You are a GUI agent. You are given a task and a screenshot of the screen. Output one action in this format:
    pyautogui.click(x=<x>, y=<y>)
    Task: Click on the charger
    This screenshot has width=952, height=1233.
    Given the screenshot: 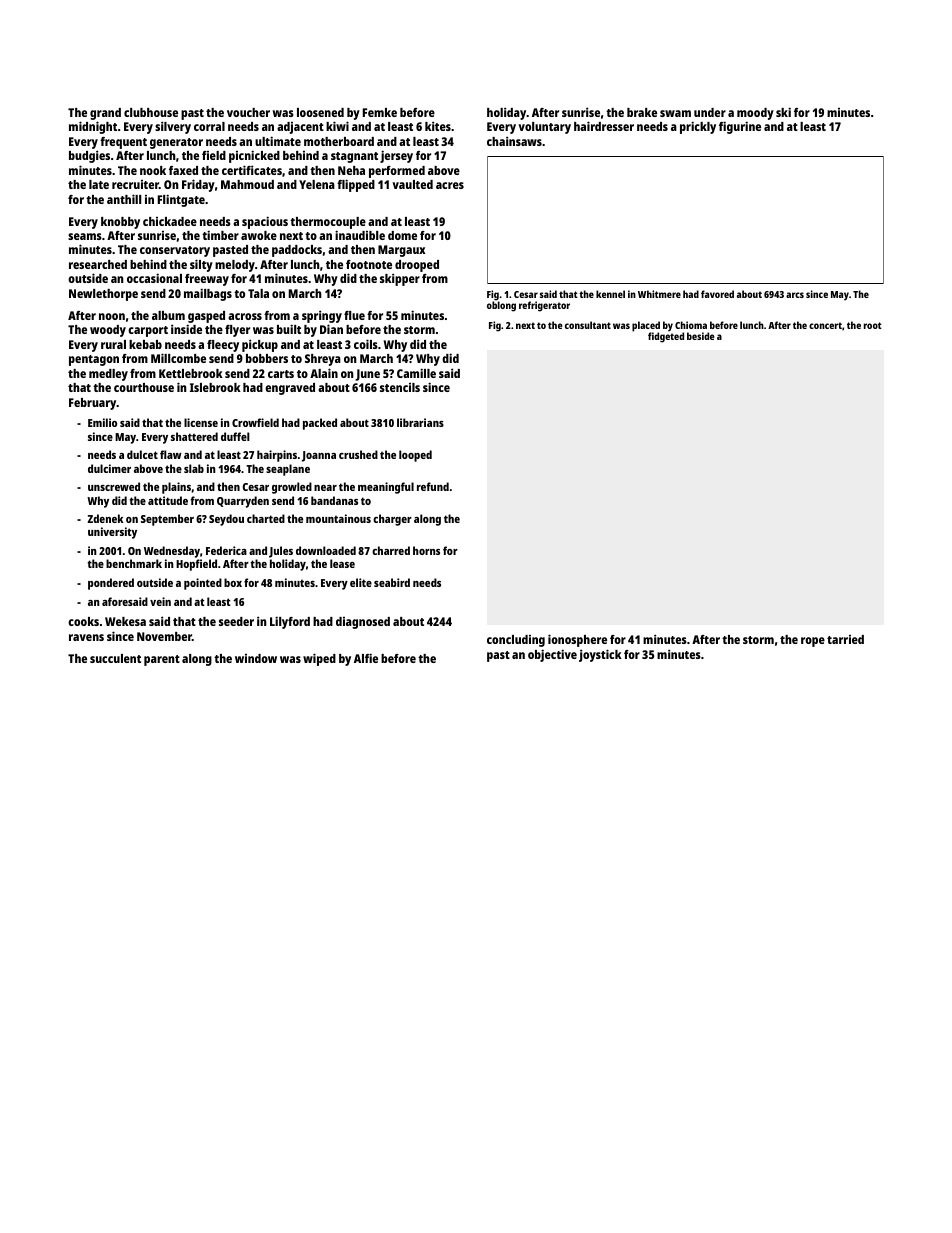 What is the action you would take?
    pyautogui.click(x=392, y=520)
